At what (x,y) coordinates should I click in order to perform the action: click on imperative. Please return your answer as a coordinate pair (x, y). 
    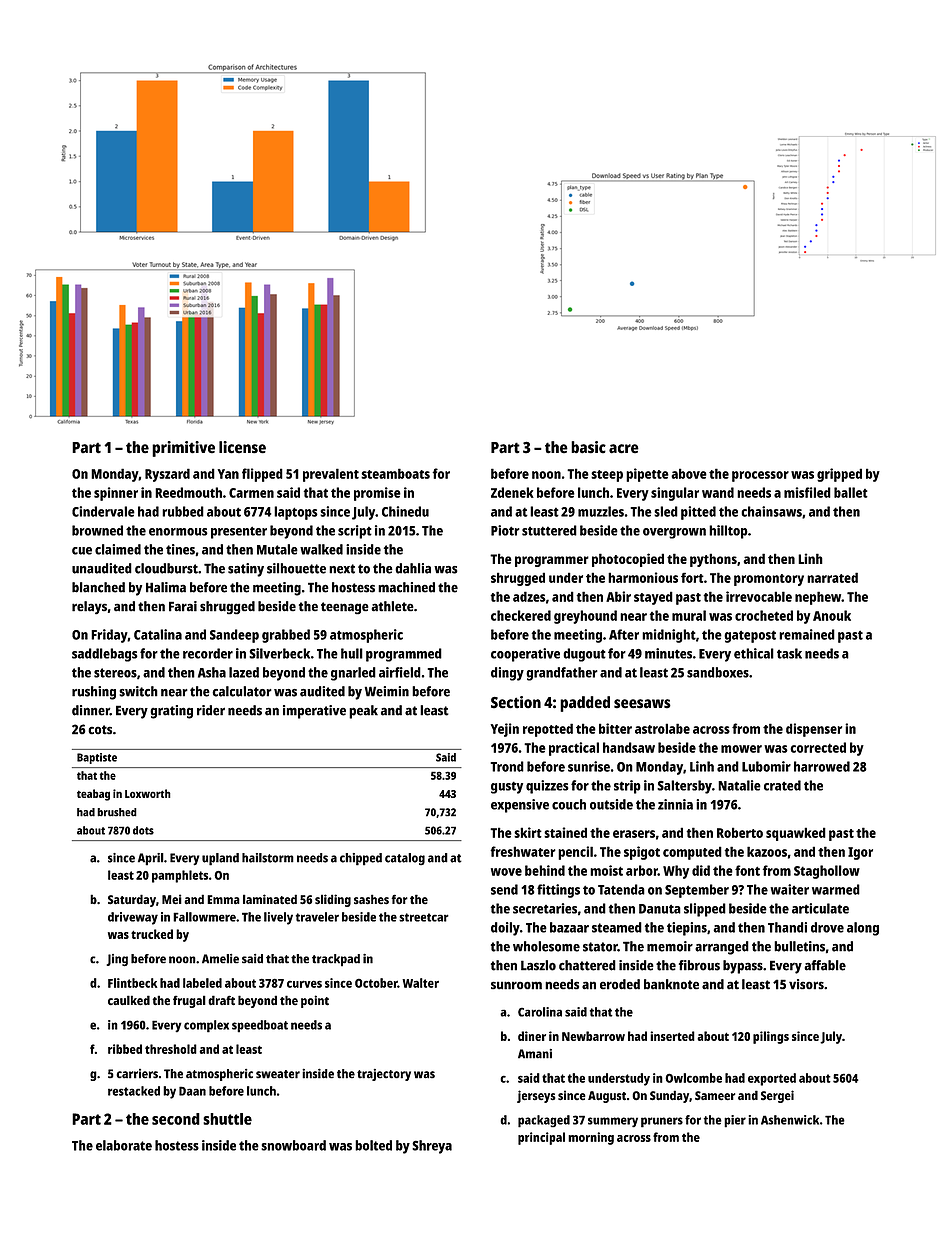
    Looking at the image, I should click on (314, 712).
